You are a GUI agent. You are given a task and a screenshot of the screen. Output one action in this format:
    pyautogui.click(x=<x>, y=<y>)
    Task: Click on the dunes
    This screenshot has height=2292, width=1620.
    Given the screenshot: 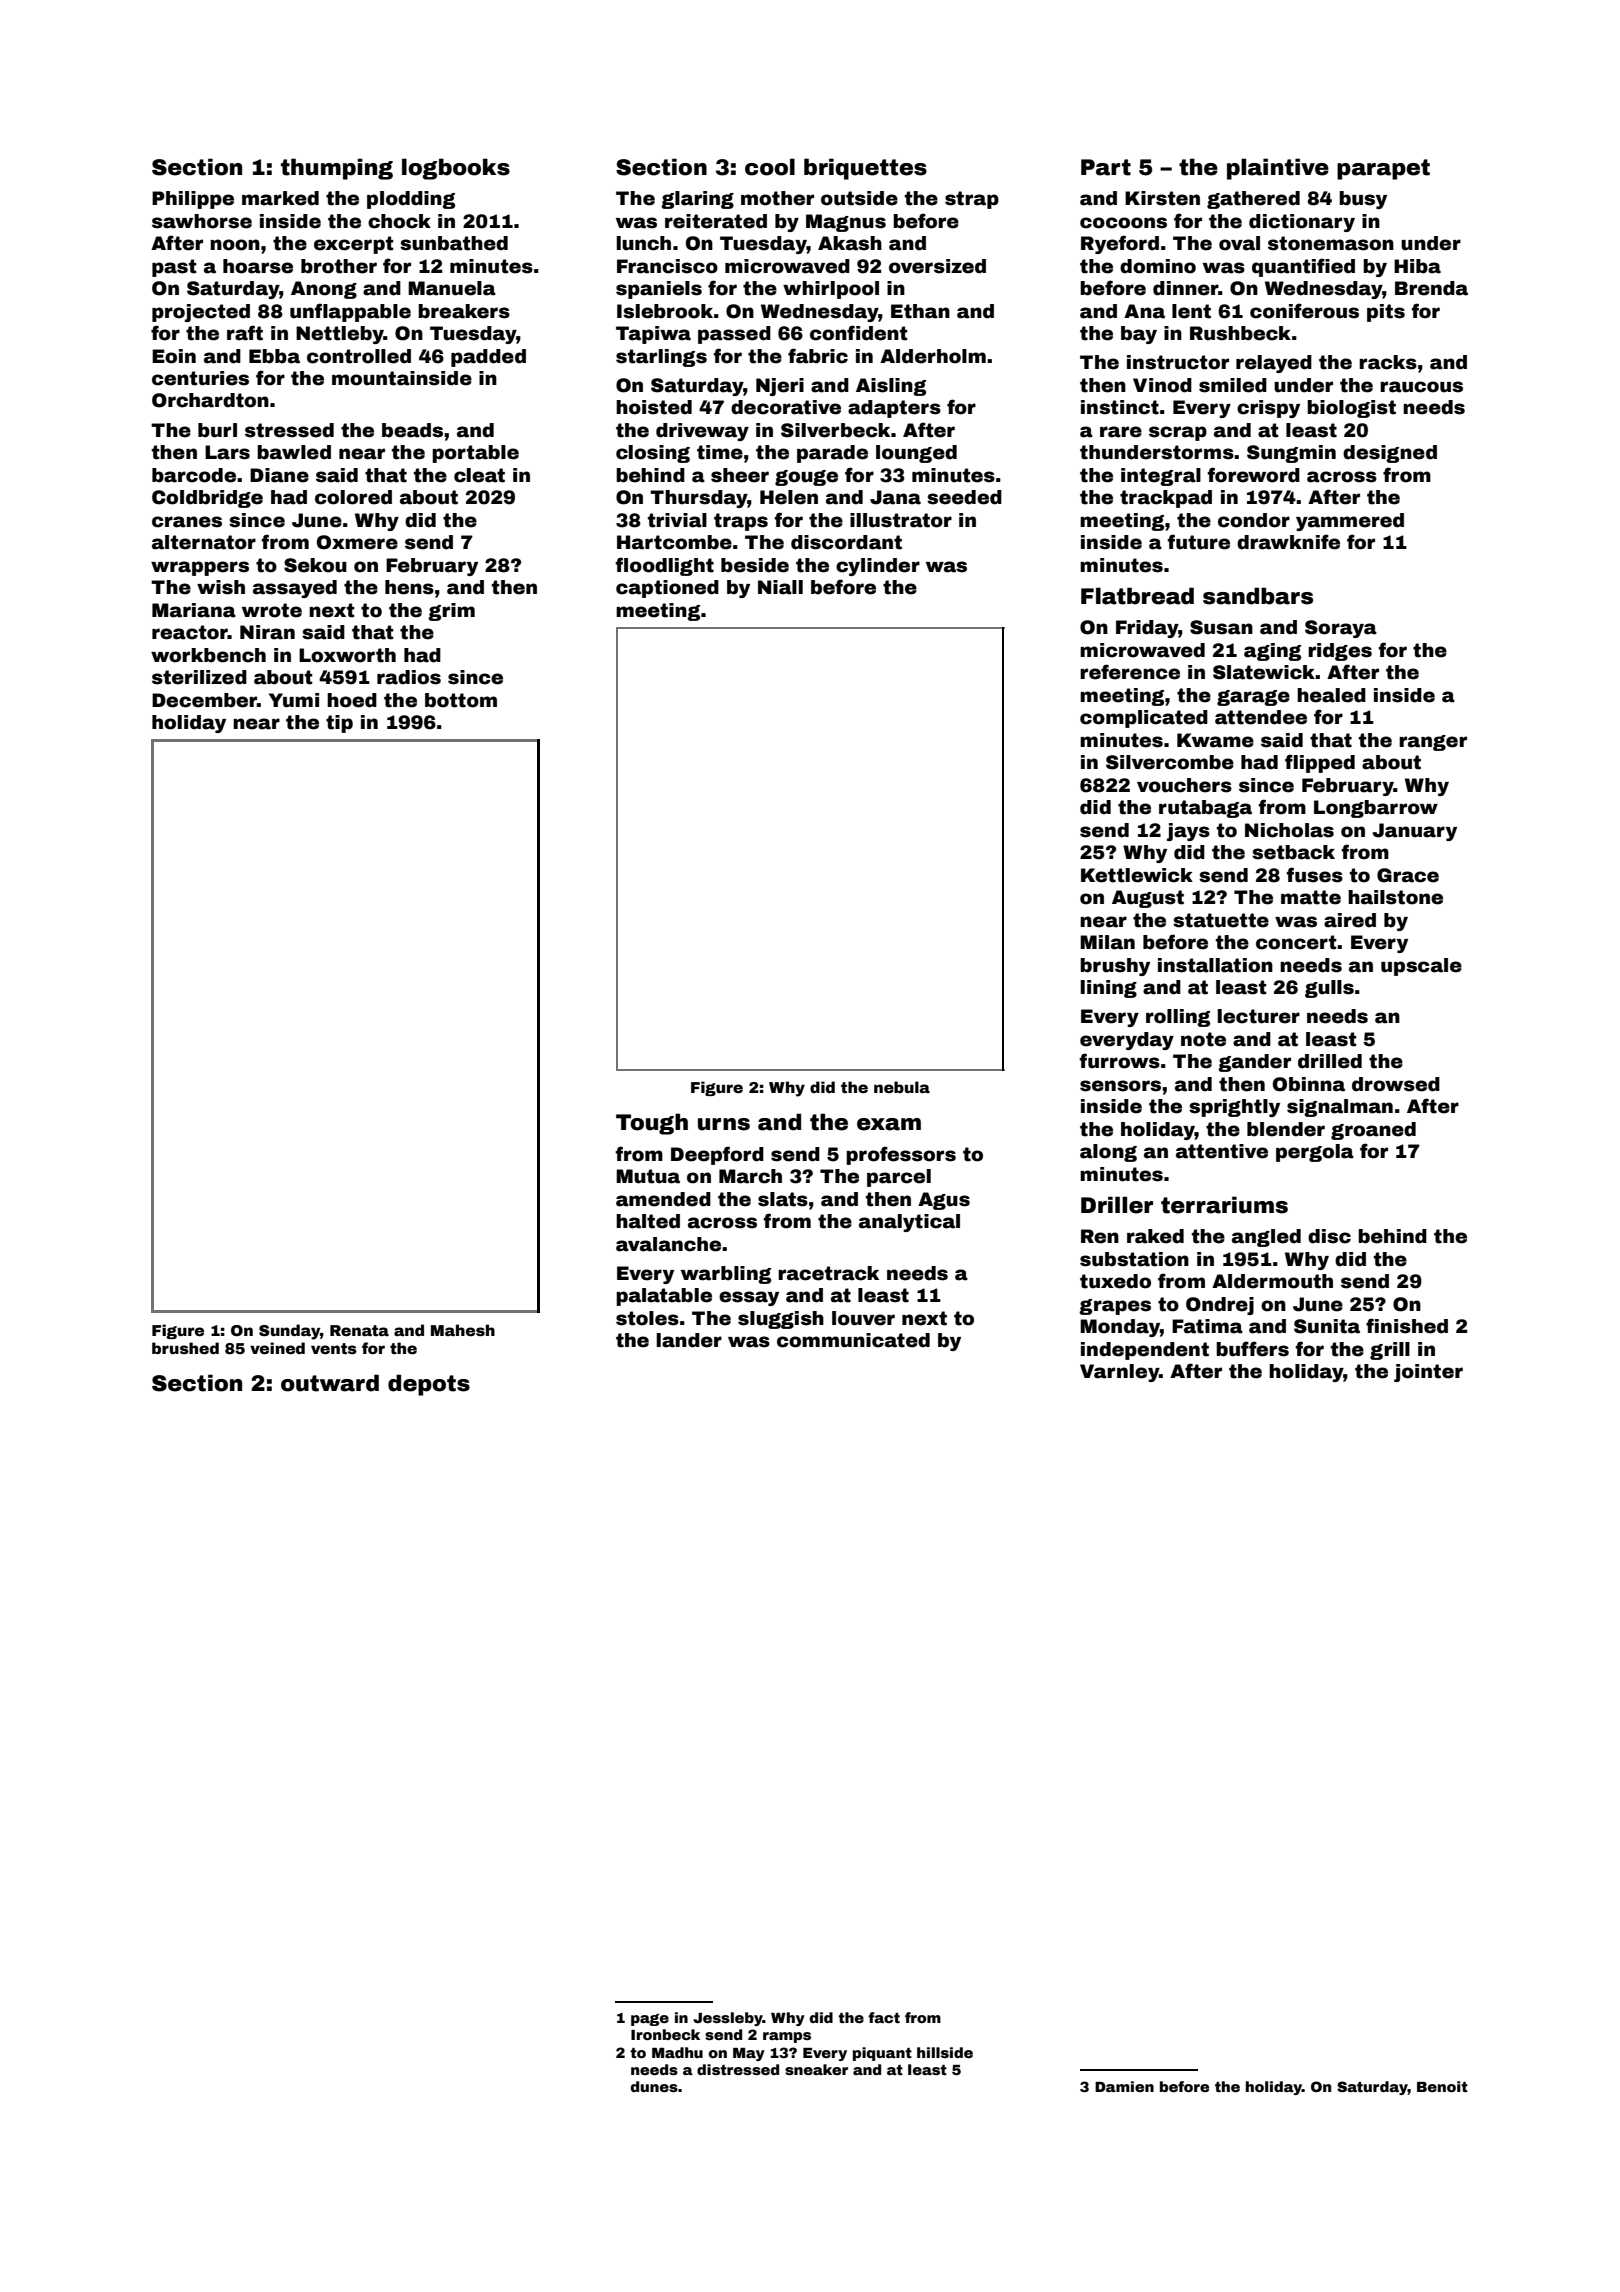 What is the action you would take?
    pyautogui.click(x=654, y=2086)
